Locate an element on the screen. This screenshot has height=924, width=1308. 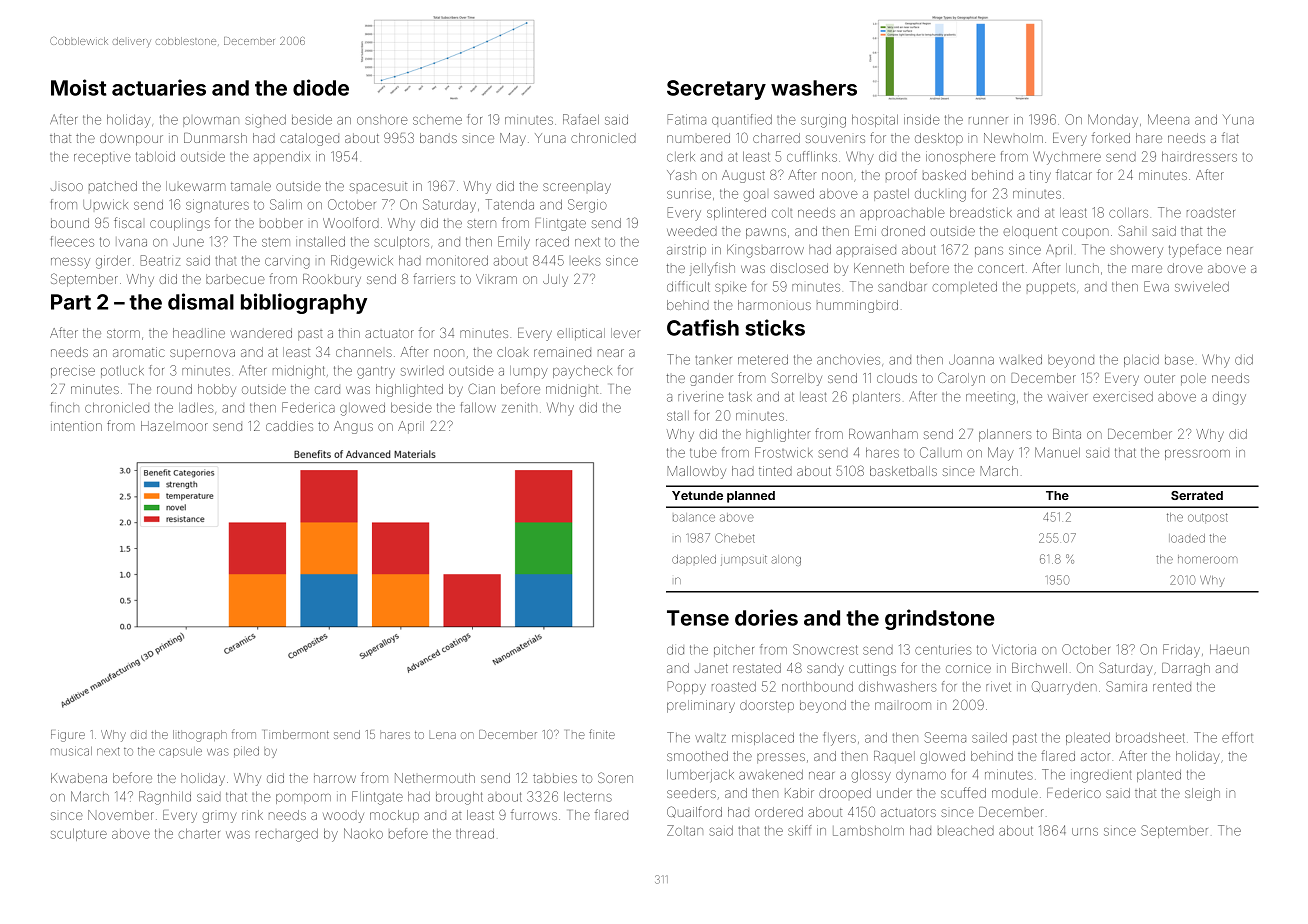
Cian is located at coordinates (481, 388).
